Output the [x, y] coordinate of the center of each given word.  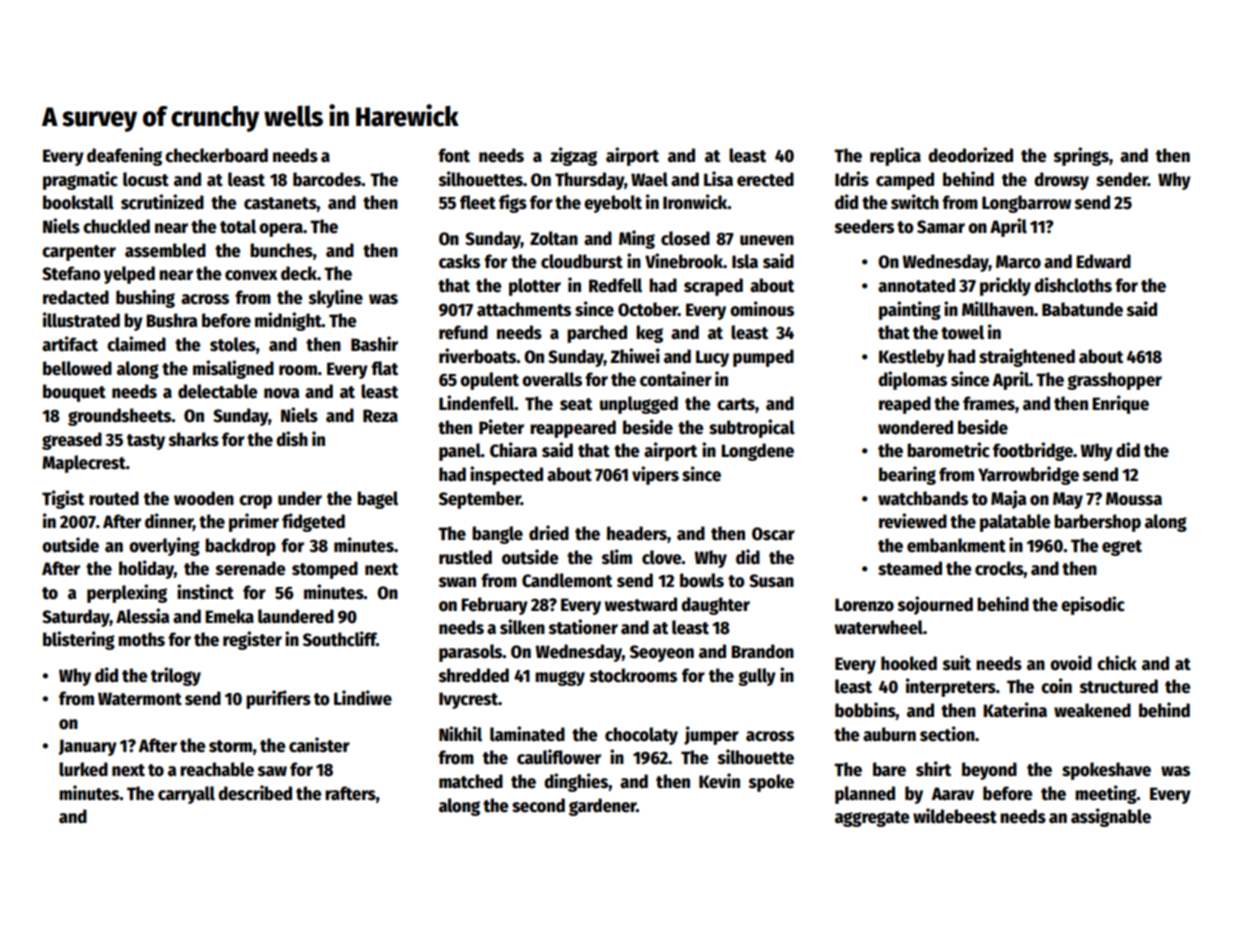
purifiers [278, 699]
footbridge [1033, 451]
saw [272, 771]
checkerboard [216, 155]
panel [460, 452]
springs [1081, 156]
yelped [129, 275]
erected [765, 179]
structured [1119, 686]
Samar [941, 227]
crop [255, 502]
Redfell [615, 285]
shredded [474, 675]
